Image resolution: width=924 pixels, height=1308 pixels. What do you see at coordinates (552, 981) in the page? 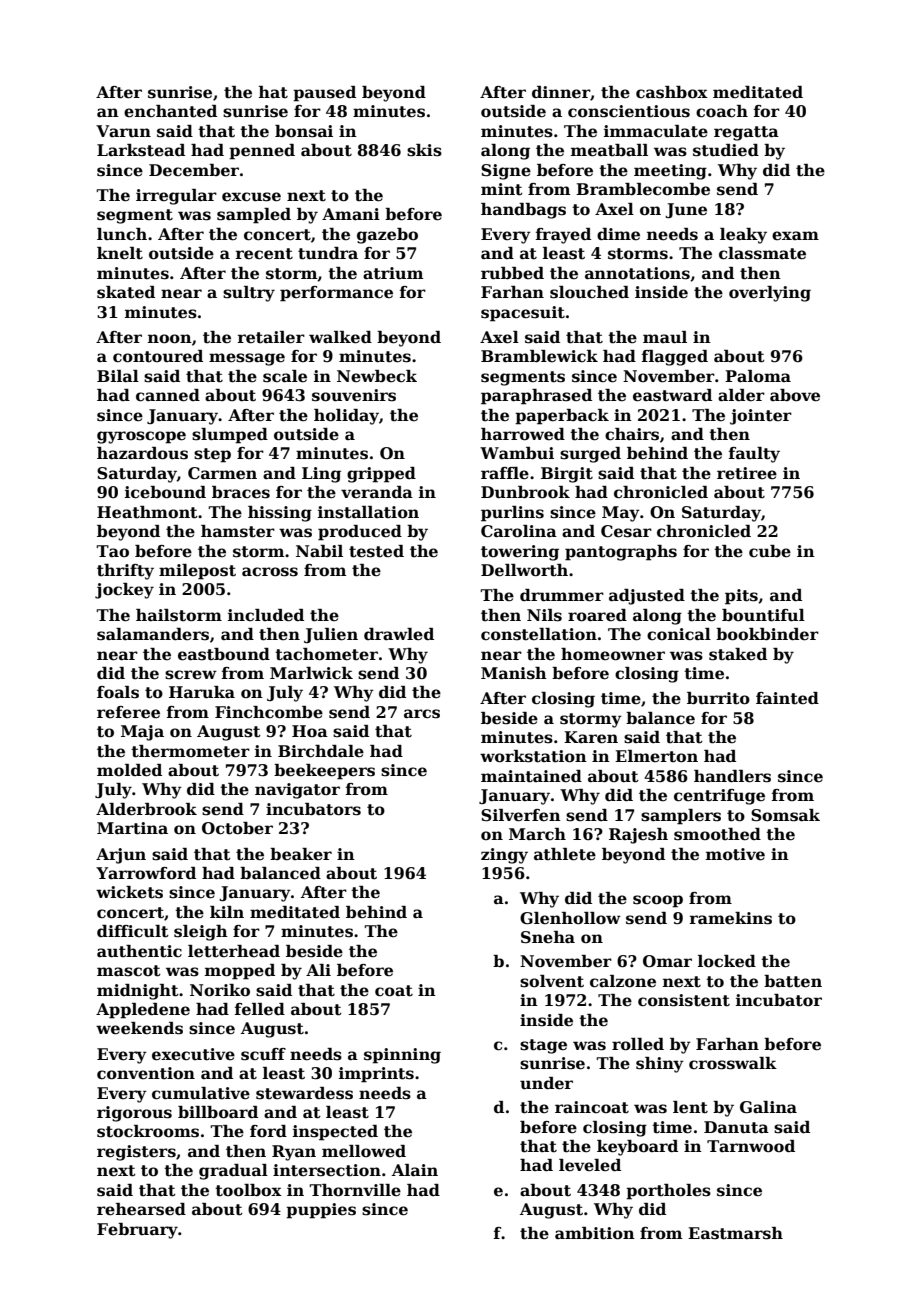
I see `solvent` at bounding box center [552, 981].
